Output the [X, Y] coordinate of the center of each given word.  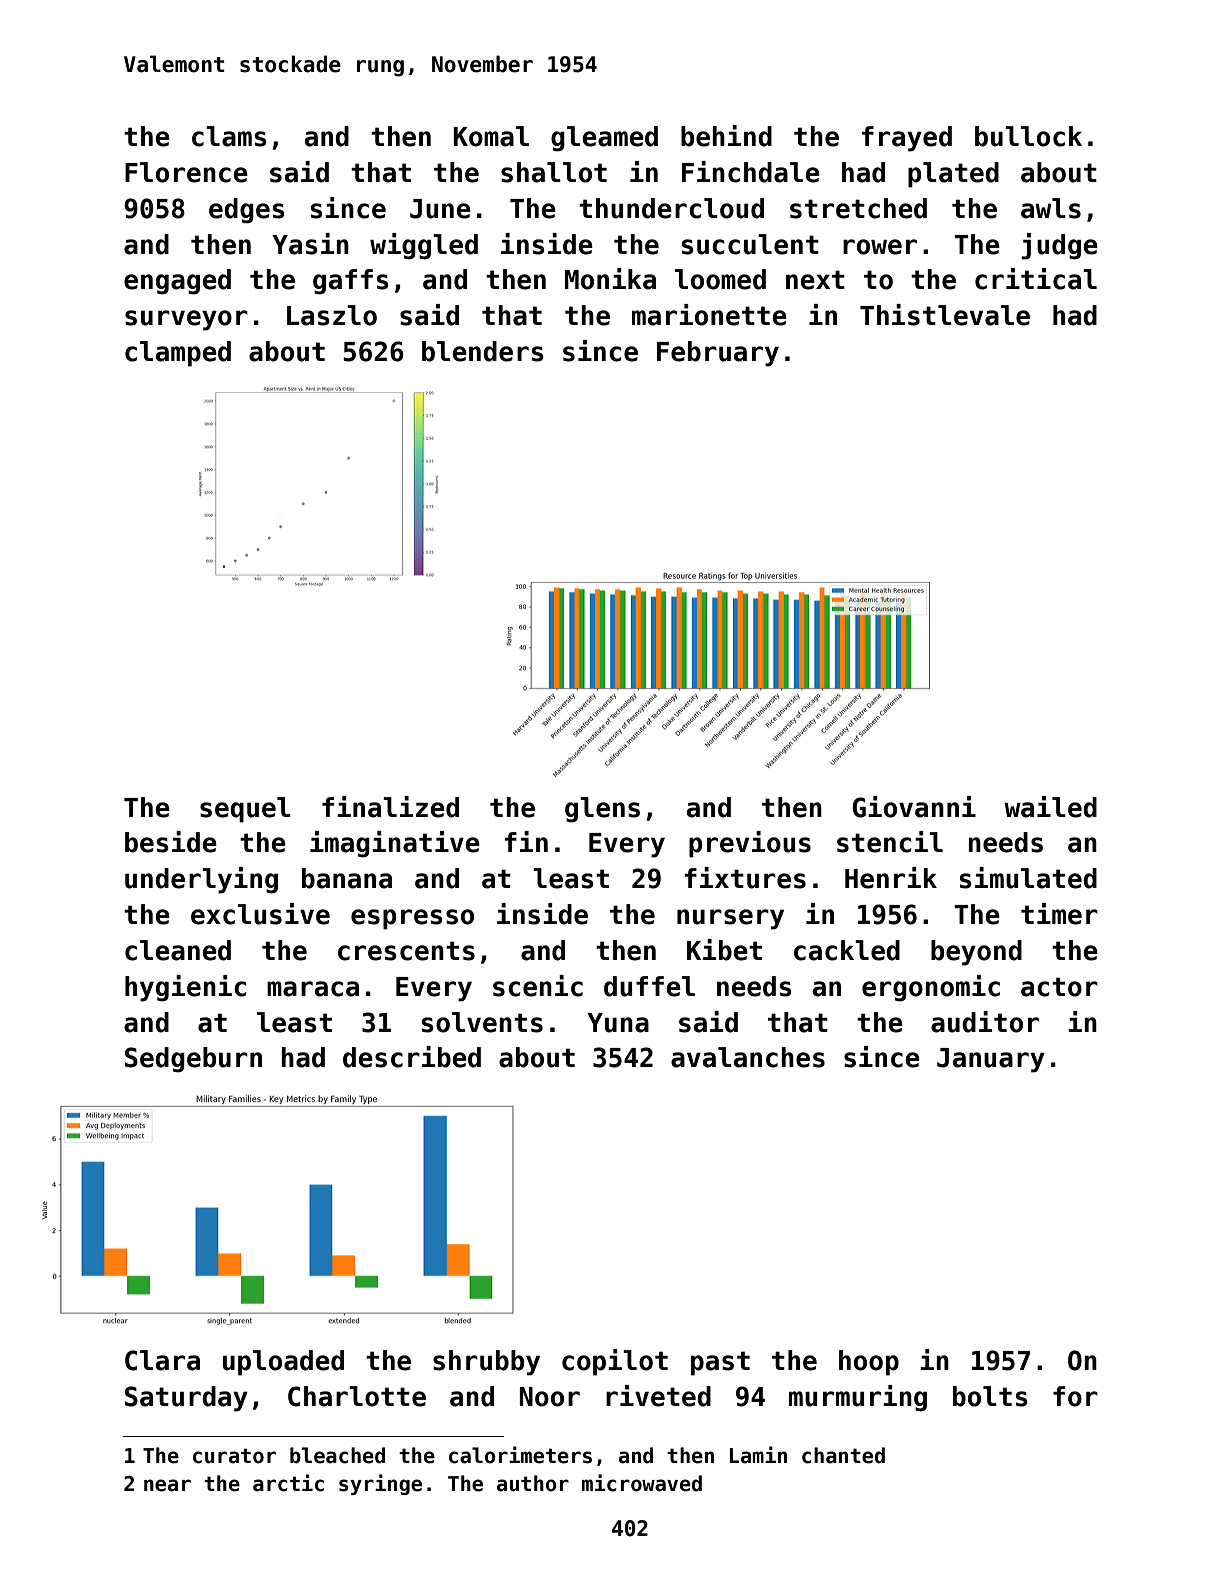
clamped [178, 354]
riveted [658, 1396]
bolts [990, 1396]
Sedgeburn [193, 1060]
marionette [709, 315]
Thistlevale [945, 315]
